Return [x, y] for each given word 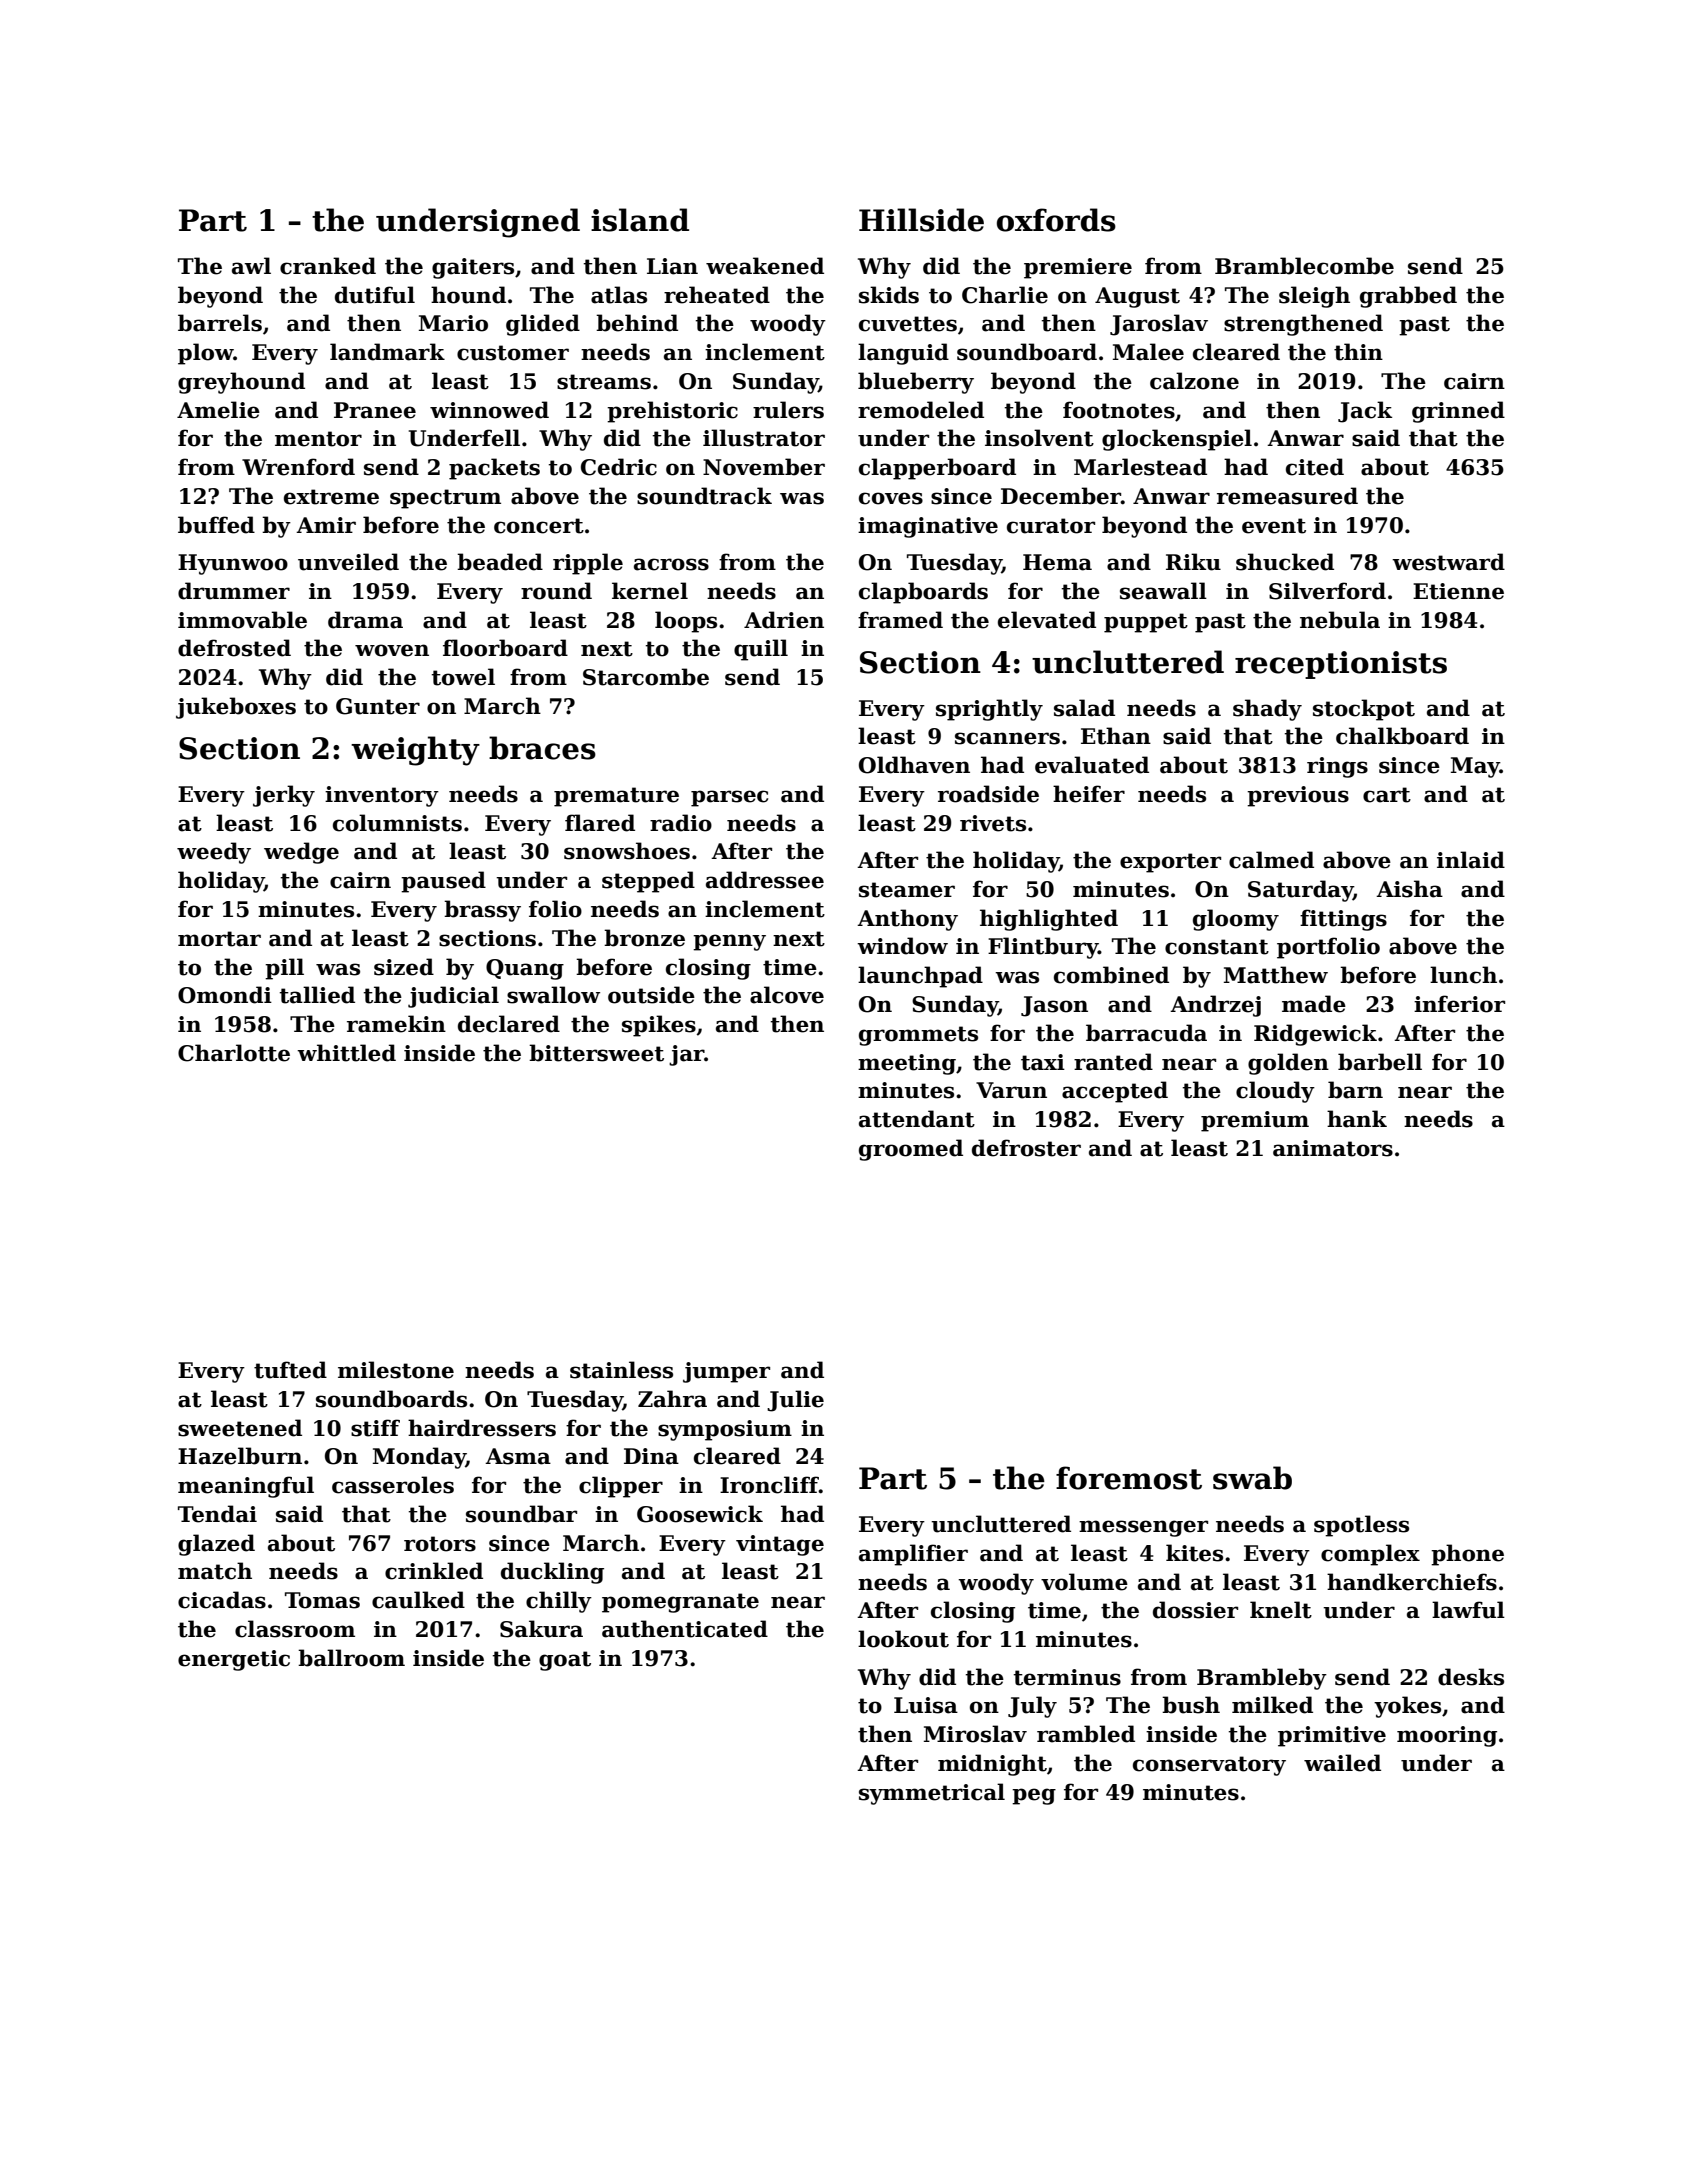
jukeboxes [236, 708]
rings [1337, 767]
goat [565, 1661]
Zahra [672, 1399]
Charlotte [234, 1053]
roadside [988, 794]
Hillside [921, 220]
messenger [1143, 1528]
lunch [1463, 975]
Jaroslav [1159, 325]
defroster [1026, 1148]
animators [1333, 1148]
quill [761, 650]
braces [542, 748]
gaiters [473, 268]
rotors [440, 1544]
